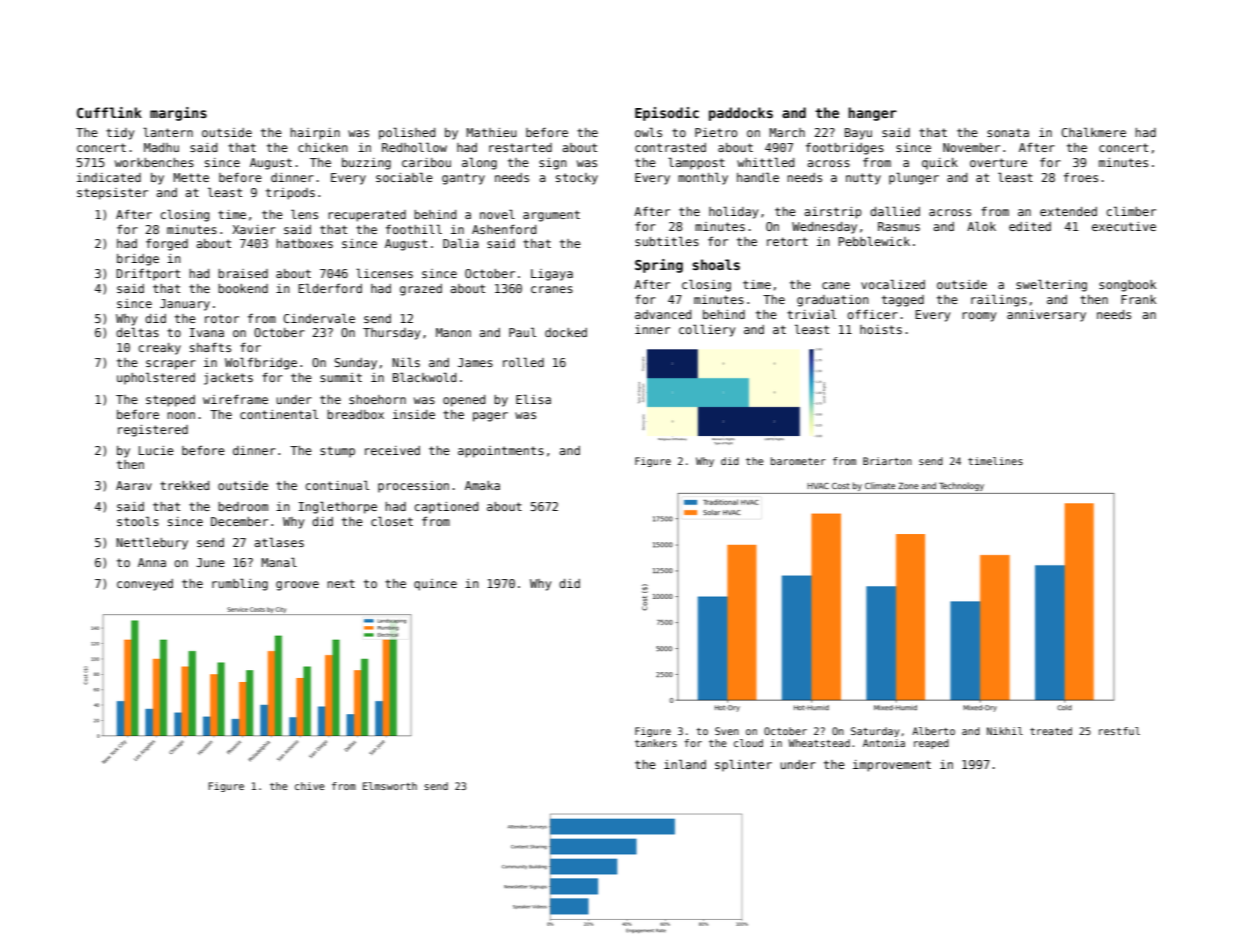 Image resolution: width=1233 pixels, height=952 pixels. What do you see at coordinates (667, 114) in the image?
I see `Episodic` at bounding box center [667, 114].
